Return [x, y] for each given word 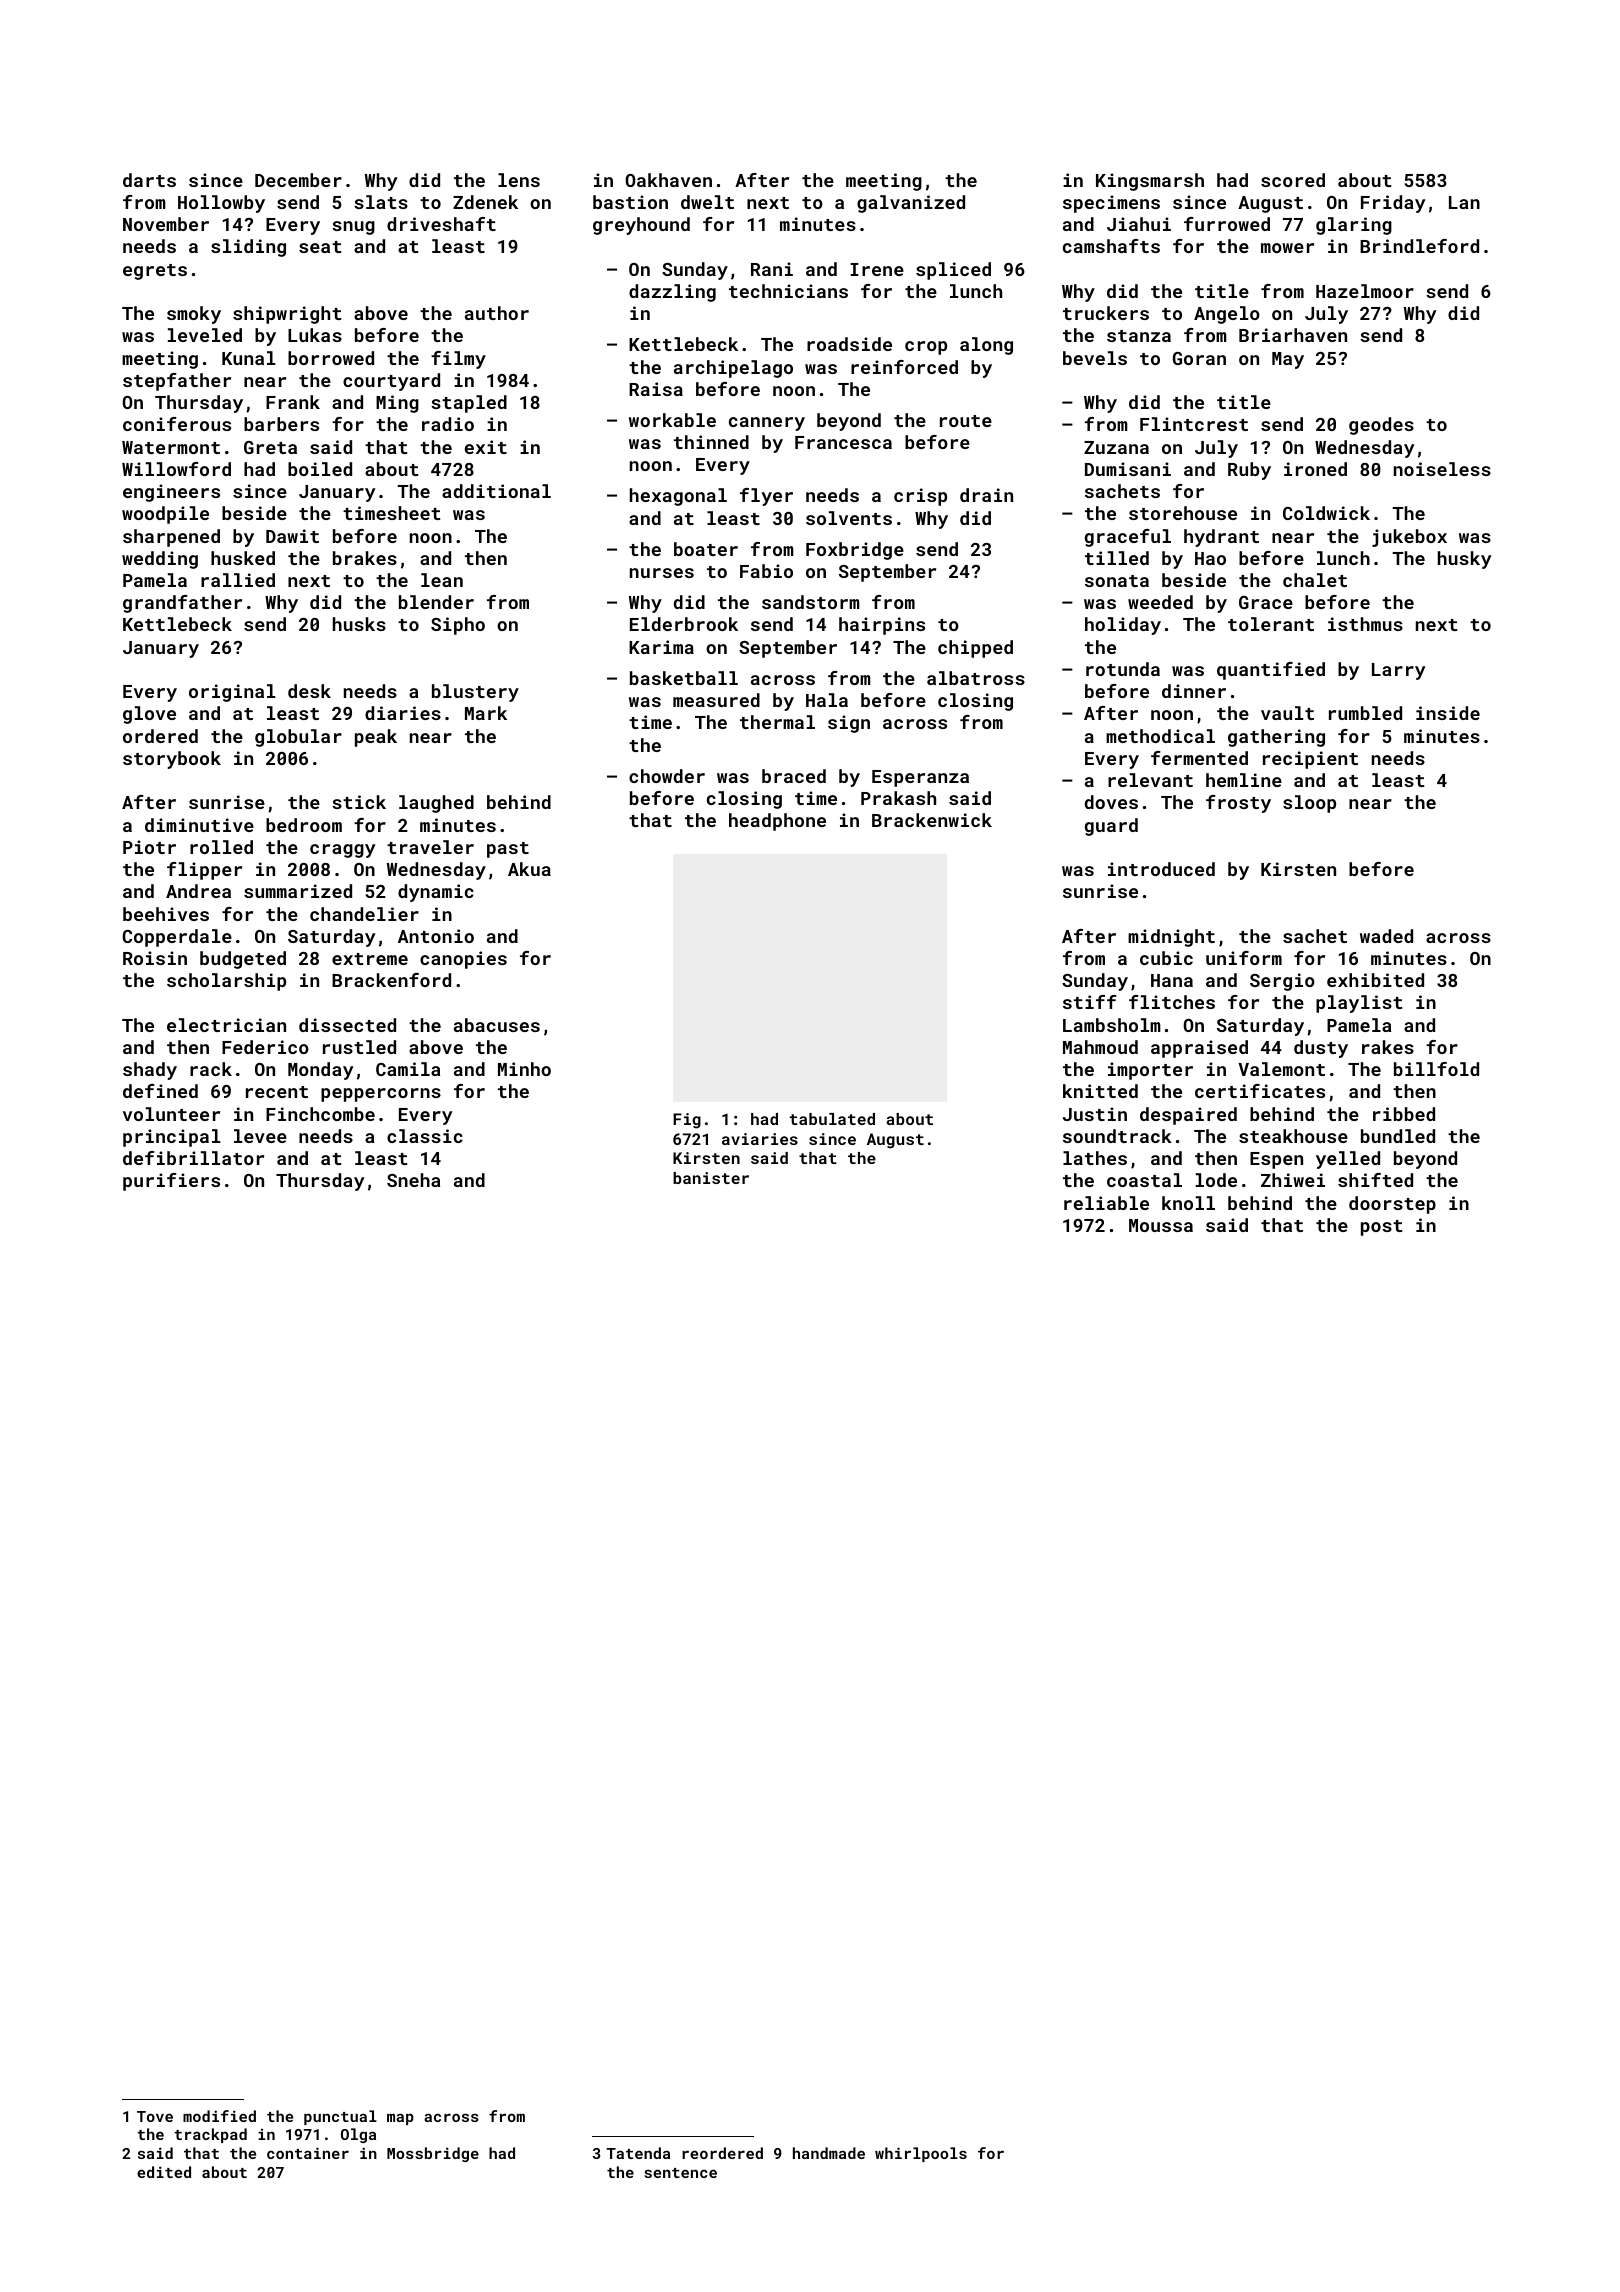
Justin [1095, 1114]
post [1381, 1228]
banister [711, 1178]
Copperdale [177, 938]
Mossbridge [433, 2154]
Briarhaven [1293, 335]
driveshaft [441, 224]
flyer [766, 497]
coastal [1144, 1180]
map [400, 2119]
